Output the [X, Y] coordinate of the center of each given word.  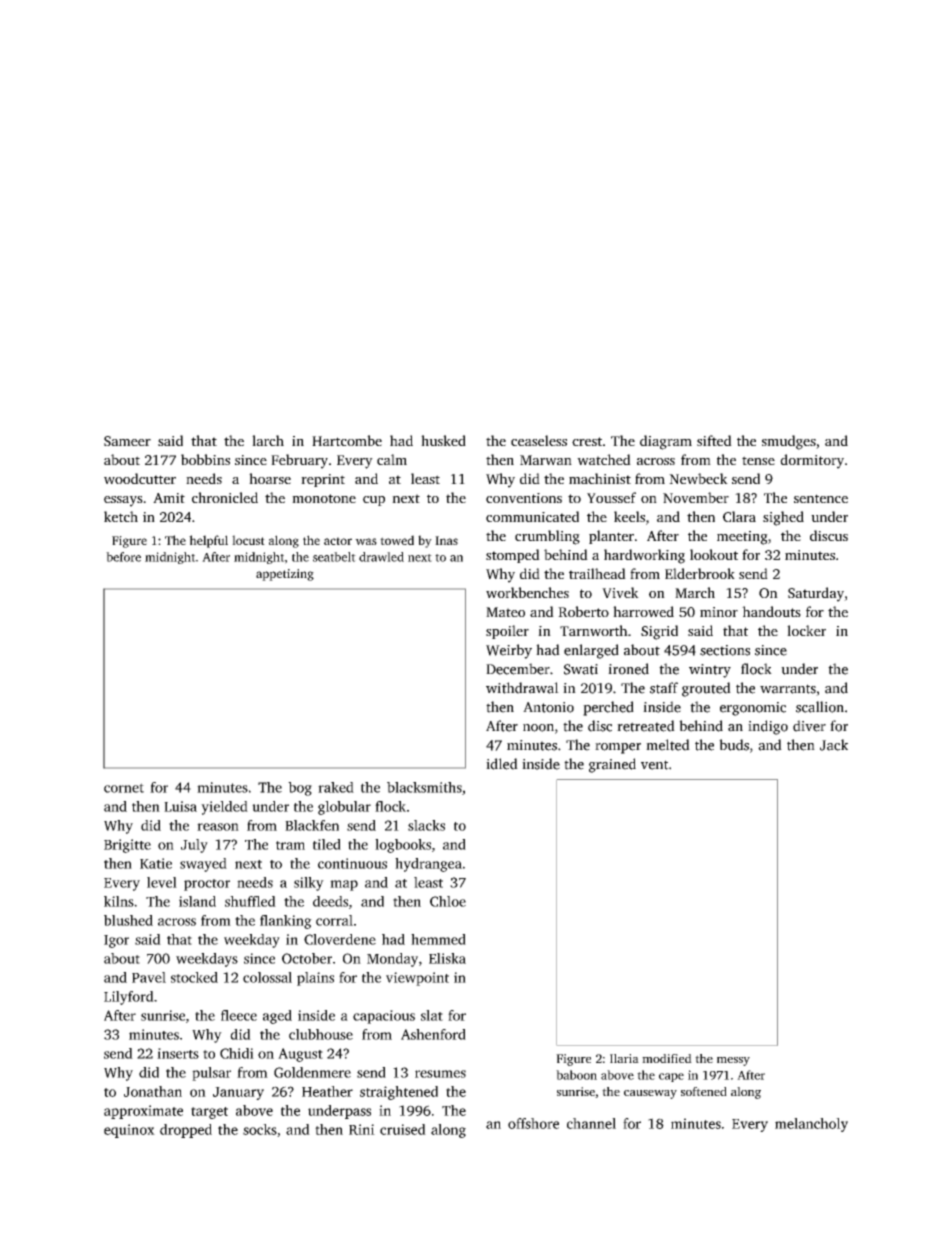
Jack [834, 745]
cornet [124, 788]
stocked [194, 977]
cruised [403, 1129]
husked [443, 440]
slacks [426, 825]
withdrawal [522, 688]
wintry [710, 671]
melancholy [811, 1125]
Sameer [127, 441]
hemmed [438, 939]
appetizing [285, 575]
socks [260, 1129]
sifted [714, 440]
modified [667, 1058]
